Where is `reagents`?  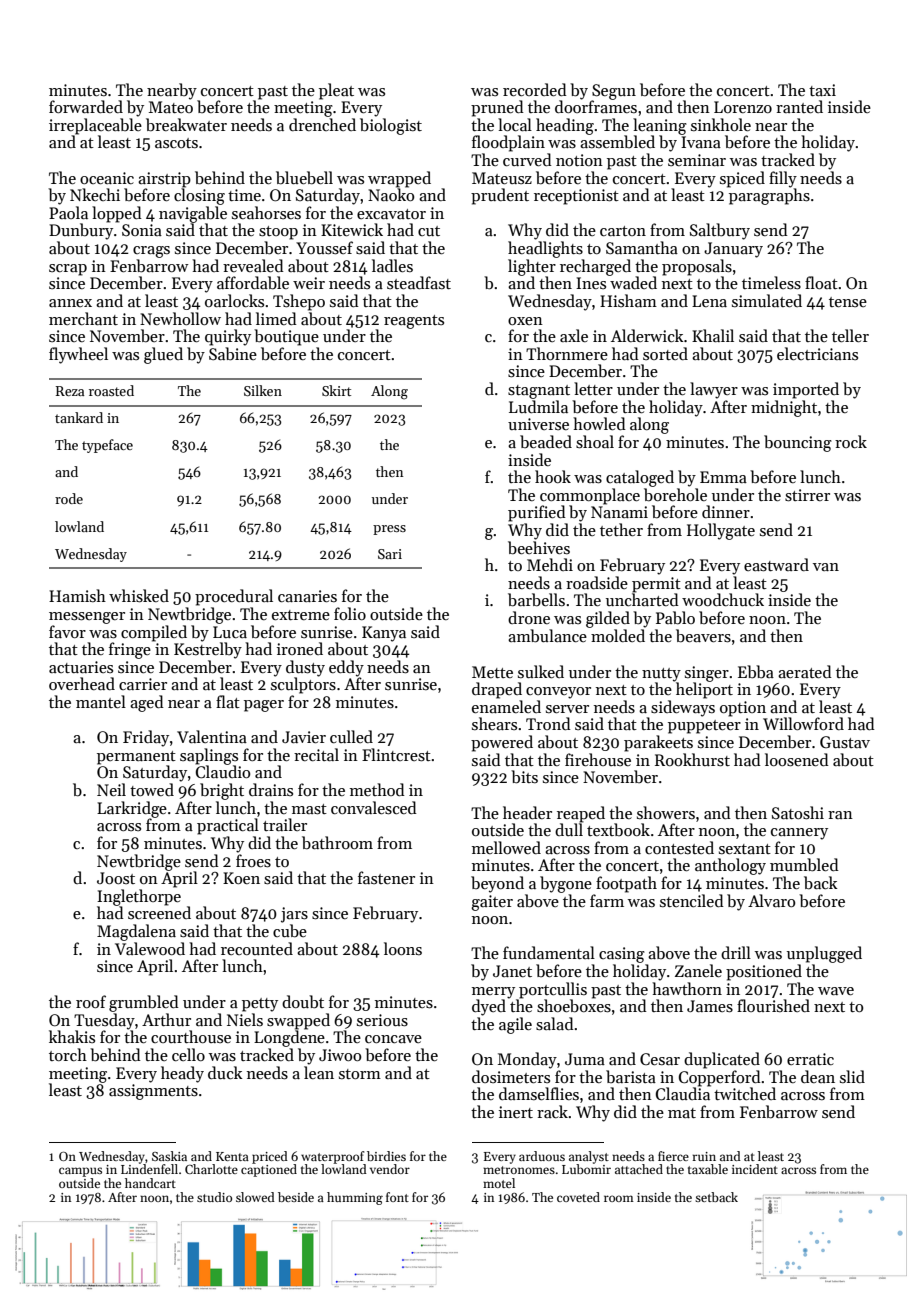
reagents is located at coordinates (414, 322).
